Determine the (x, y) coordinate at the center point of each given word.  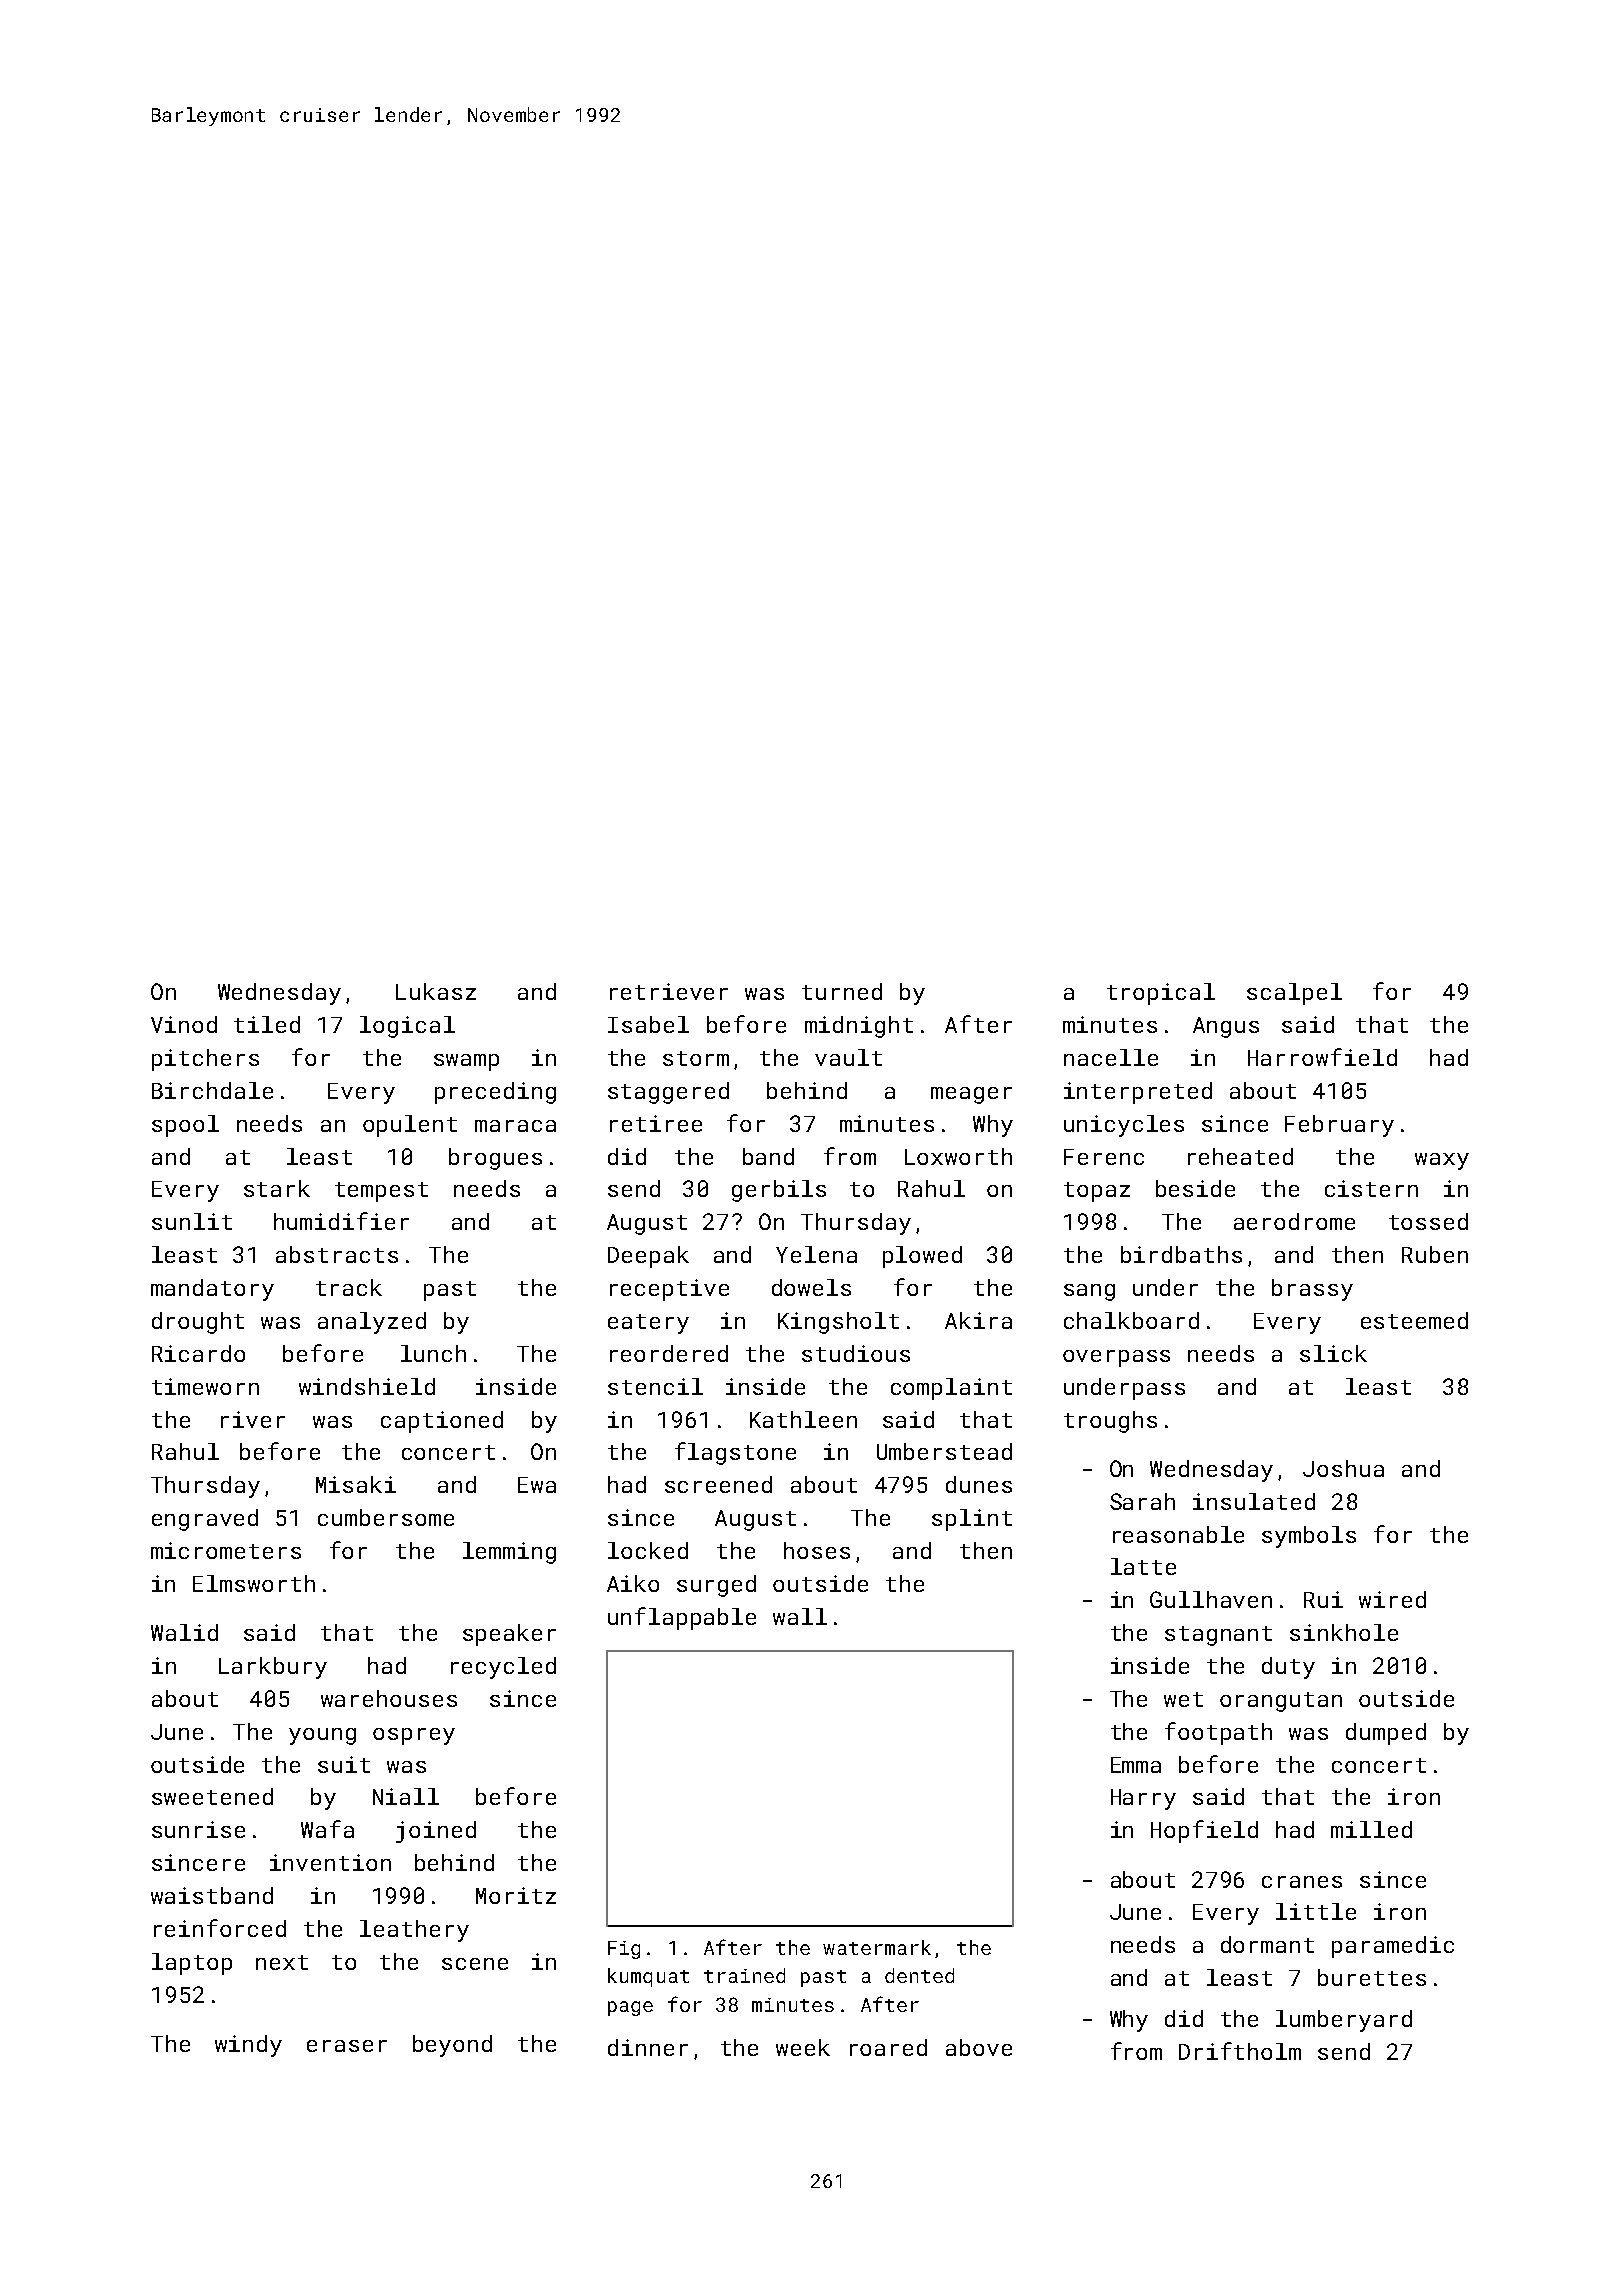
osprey (414, 1736)
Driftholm (1240, 2051)
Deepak (648, 1257)
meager (971, 1095)
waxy (1442, 1161)
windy (248, 2046)
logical (407, 1027)
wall (800, 1616)
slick (1333, 1353)
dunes (979, 1484)
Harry (1143, 1799)
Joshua (1343, 1468)
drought (198, 1323)
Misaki (356, 1484)
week (803, 2047)
